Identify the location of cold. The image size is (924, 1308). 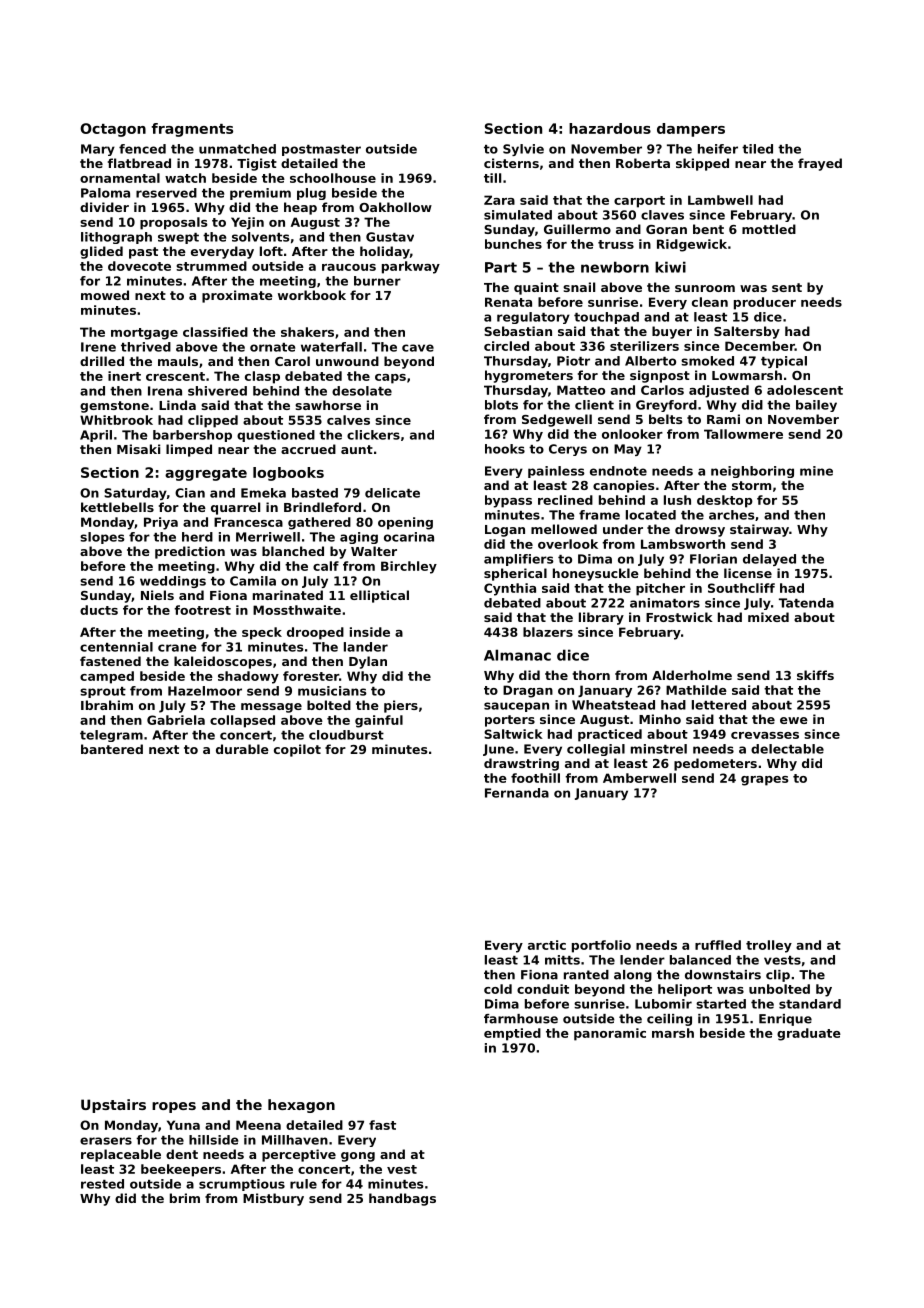
(498, 989).
